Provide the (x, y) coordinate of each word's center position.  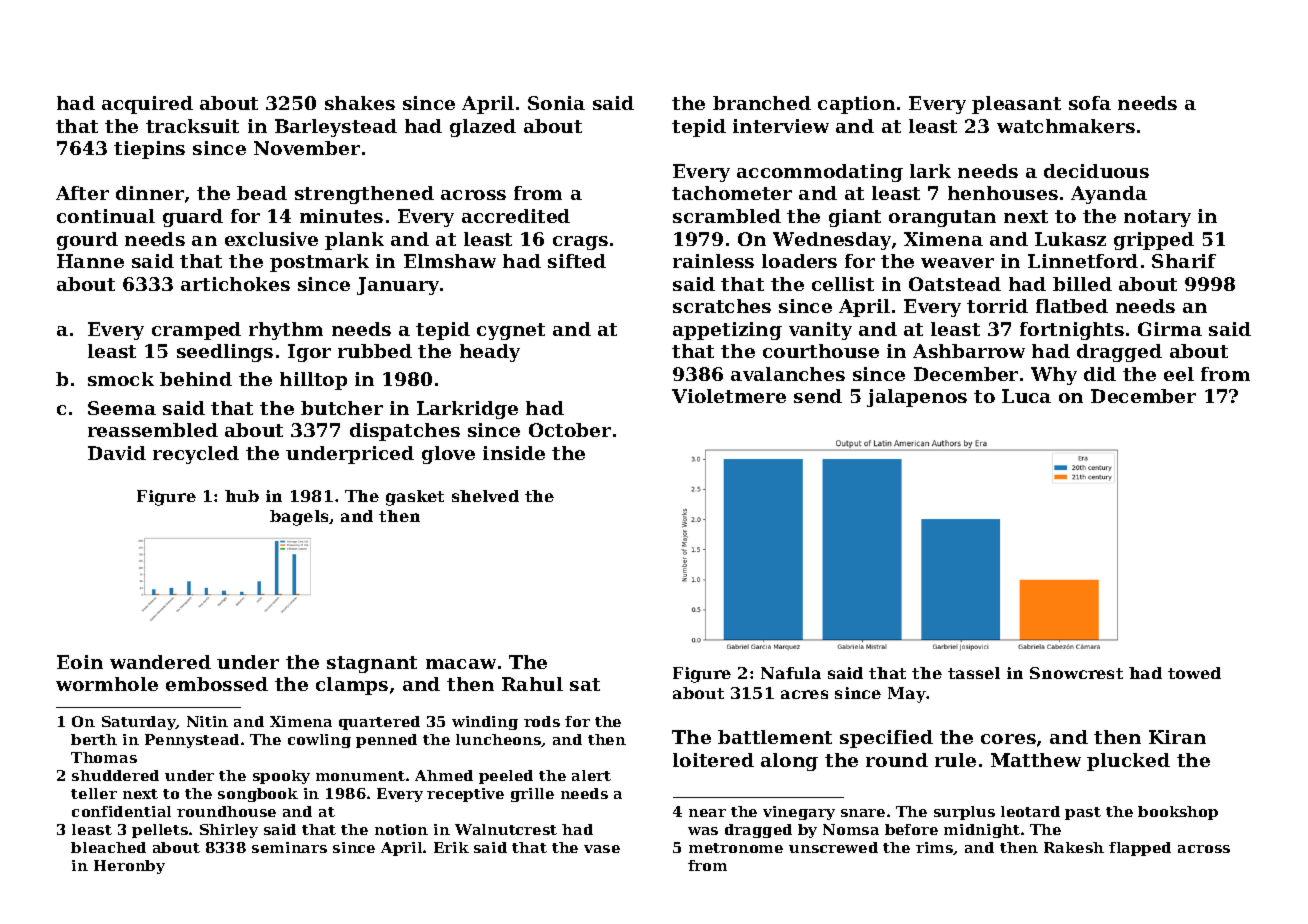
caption (856, 105)
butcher (342, 408)
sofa (1090, 103)
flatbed (1072, 306)
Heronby (129, 867)
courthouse (821, 351)
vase (602, 849)
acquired (147, 105)
